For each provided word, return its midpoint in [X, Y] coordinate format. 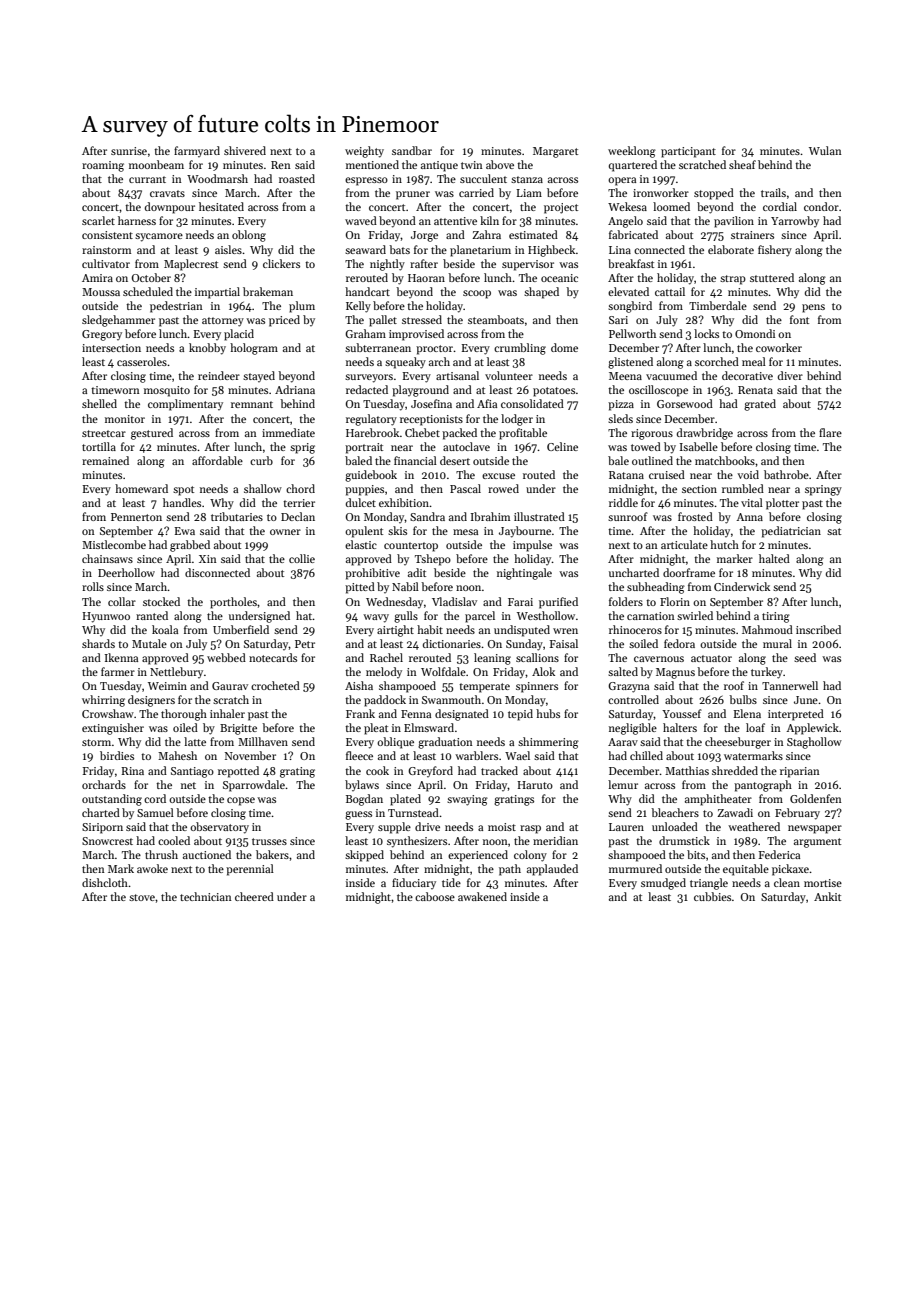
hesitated [221, 206]
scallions [537, 657]
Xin [208, 559]
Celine [562, 446]
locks [706, 333]
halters [680, 727]
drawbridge [705, 434]
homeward [141, 488]
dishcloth [105, 882]
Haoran [426, 278]
